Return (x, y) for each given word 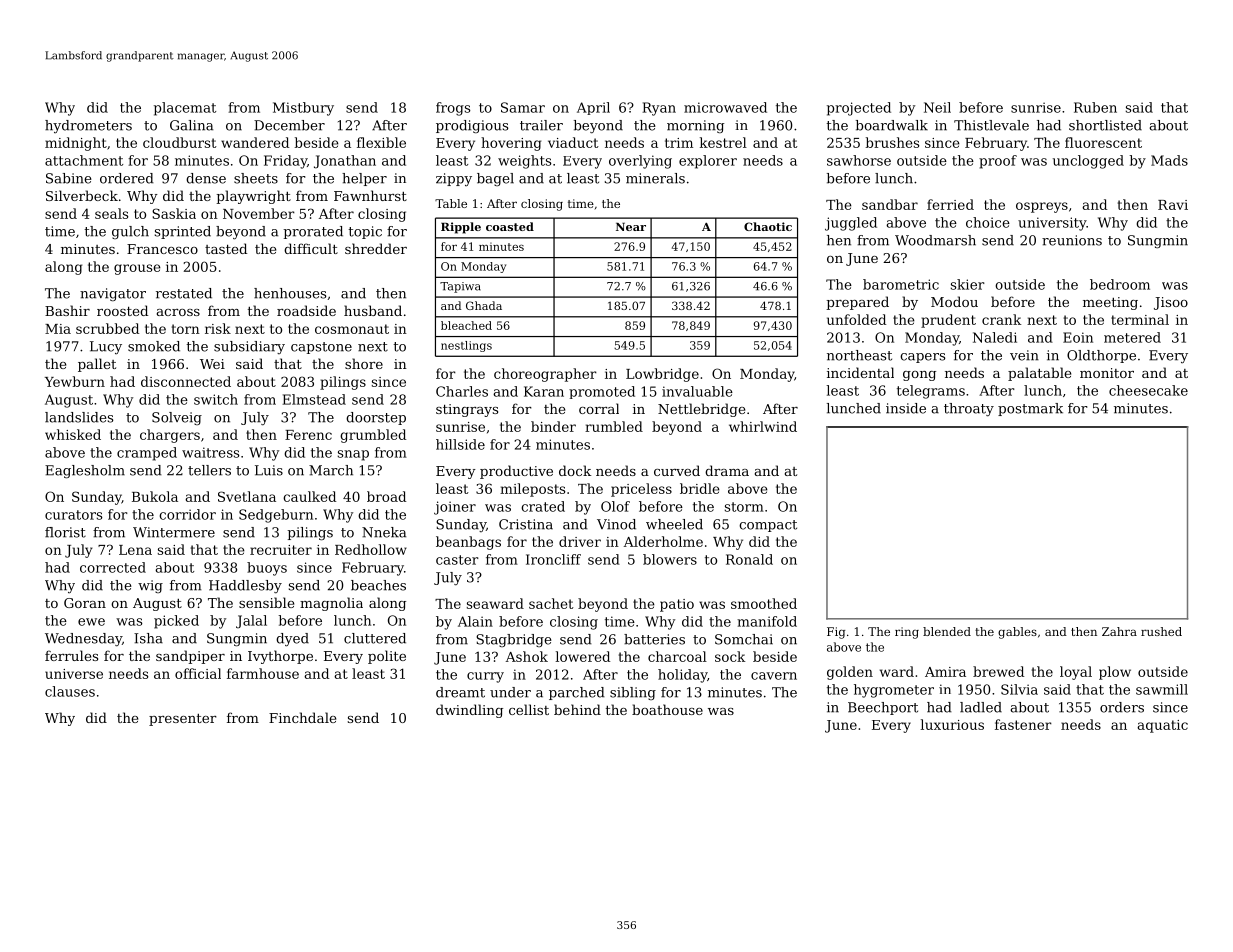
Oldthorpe (1101, 356)
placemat (185, 109)
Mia (58, 329)
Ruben (1095, 107)
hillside (460, 444)
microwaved (725, 107)
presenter (183, 720)
